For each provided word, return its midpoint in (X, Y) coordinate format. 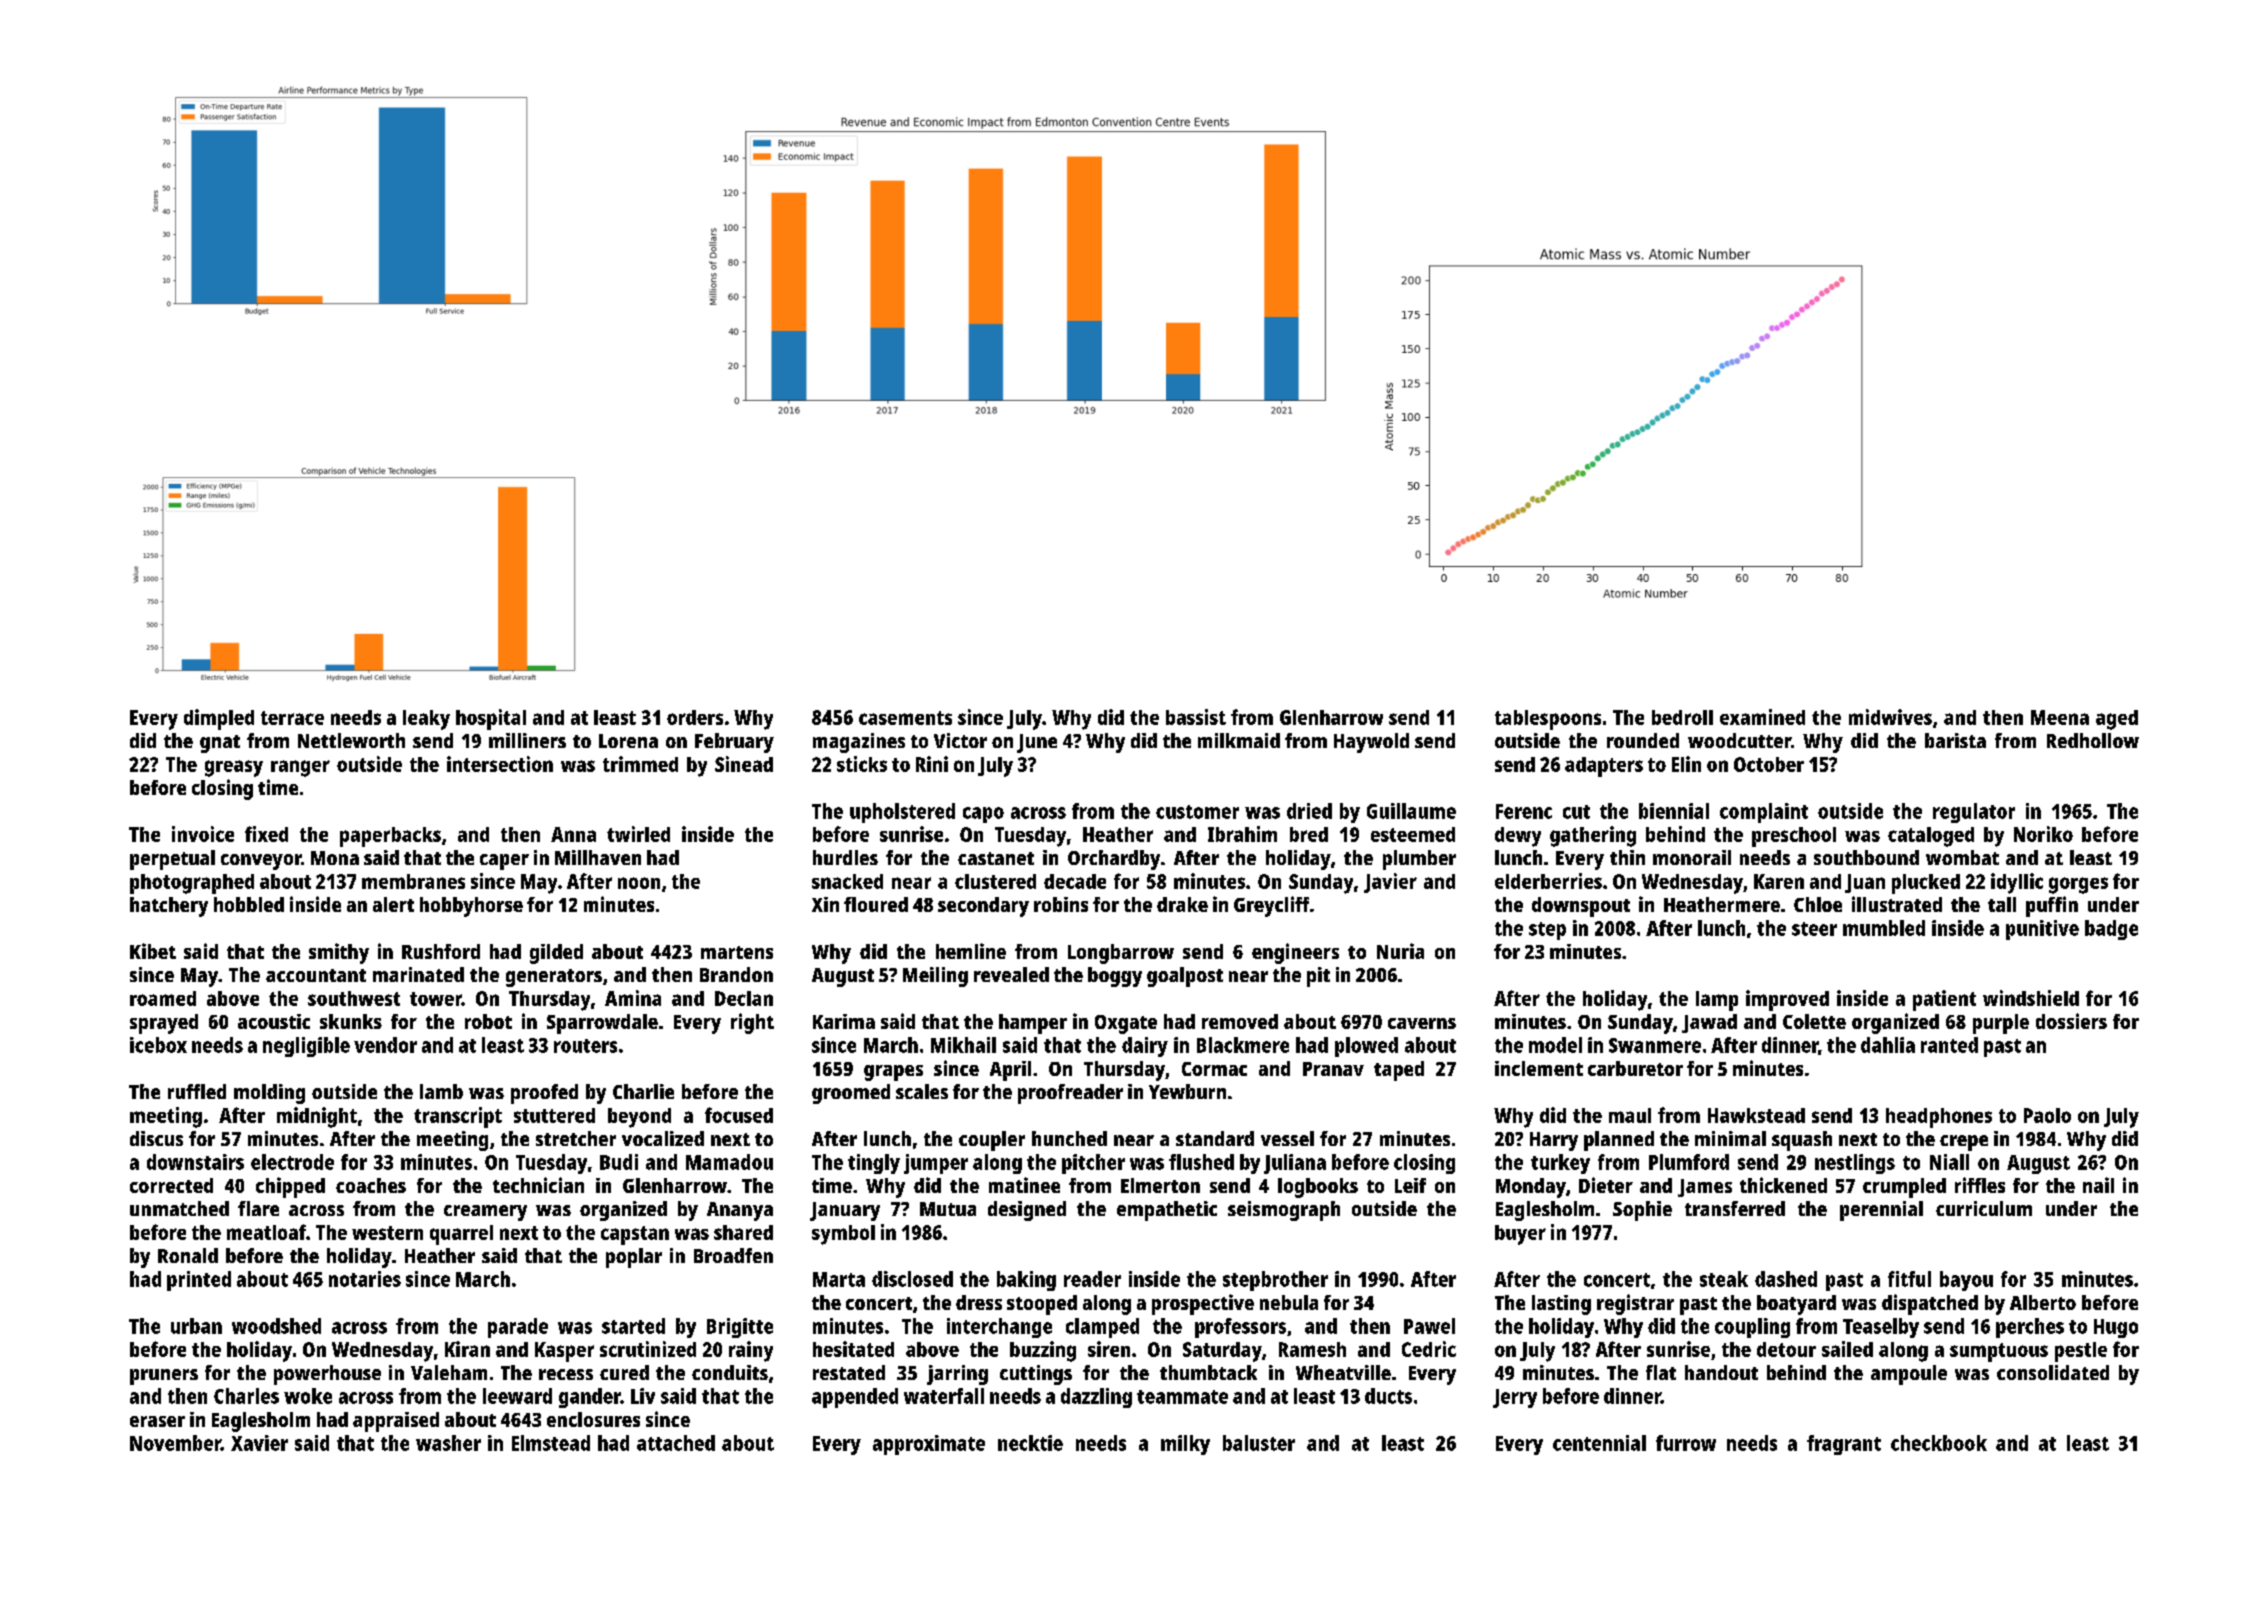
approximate (929, 1445)
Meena (2060, 717)
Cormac (1214, 1069)
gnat (220, 744)
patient (1944, 1000)
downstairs (195, 1162)
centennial (1599, 1443)
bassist (1196, 717)
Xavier (259, 1443)
